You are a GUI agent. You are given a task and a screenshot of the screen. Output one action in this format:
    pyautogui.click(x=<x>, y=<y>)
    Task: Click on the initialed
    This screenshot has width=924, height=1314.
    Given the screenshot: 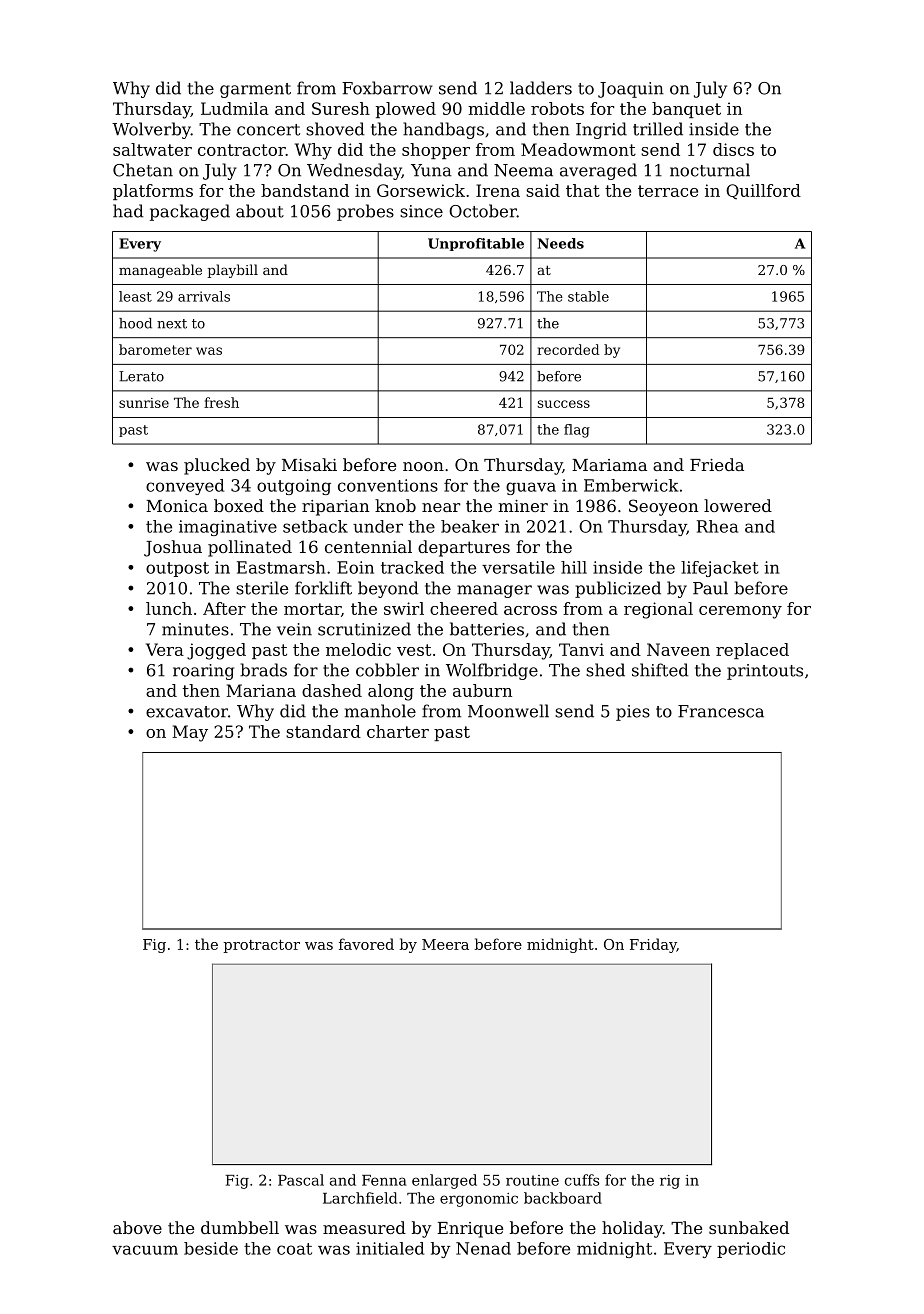 What is the action you would take?
    pyautogui.click(x=390, y=1248)
